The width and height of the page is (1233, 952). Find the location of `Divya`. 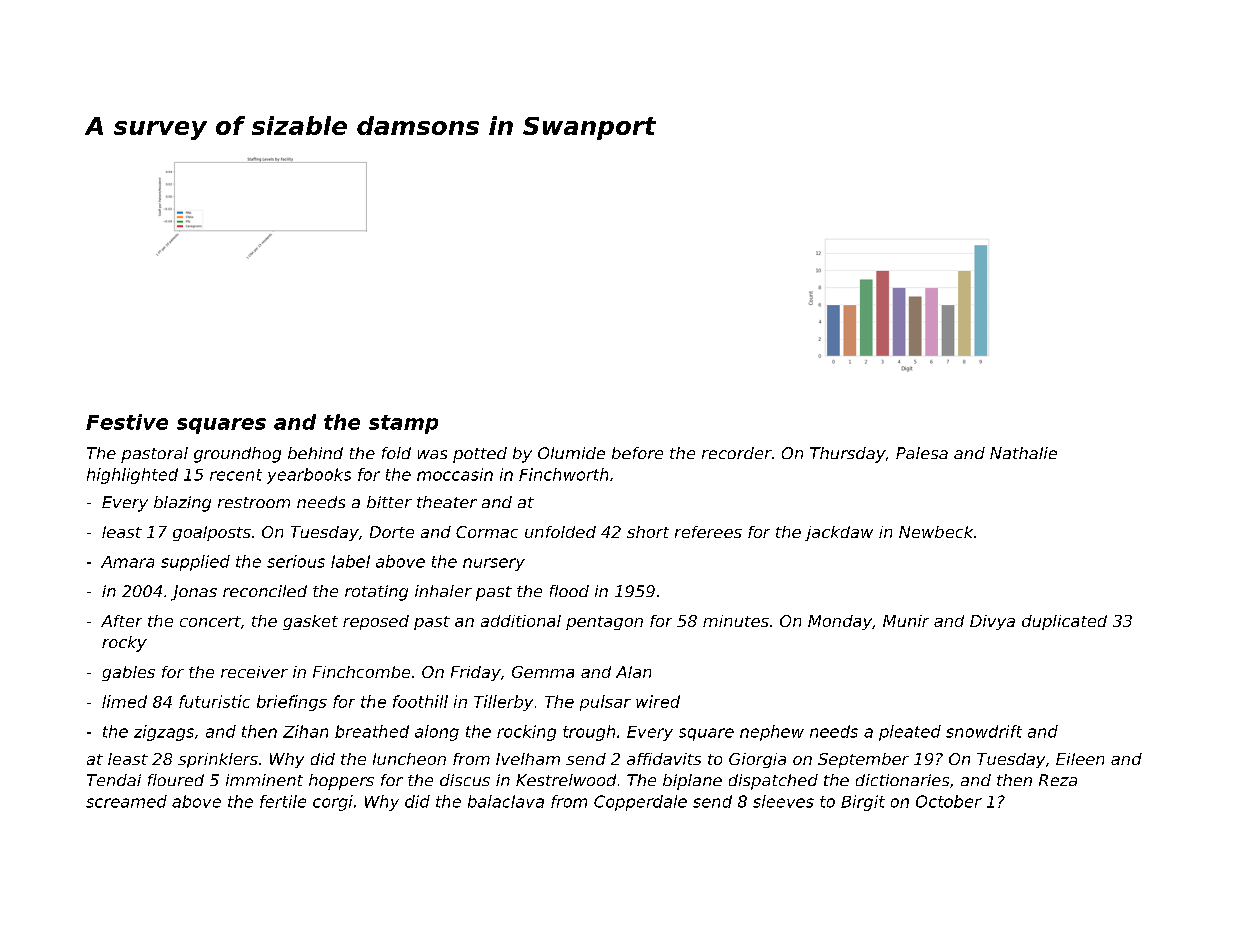

Divya is located at coordinates (992, 622).
